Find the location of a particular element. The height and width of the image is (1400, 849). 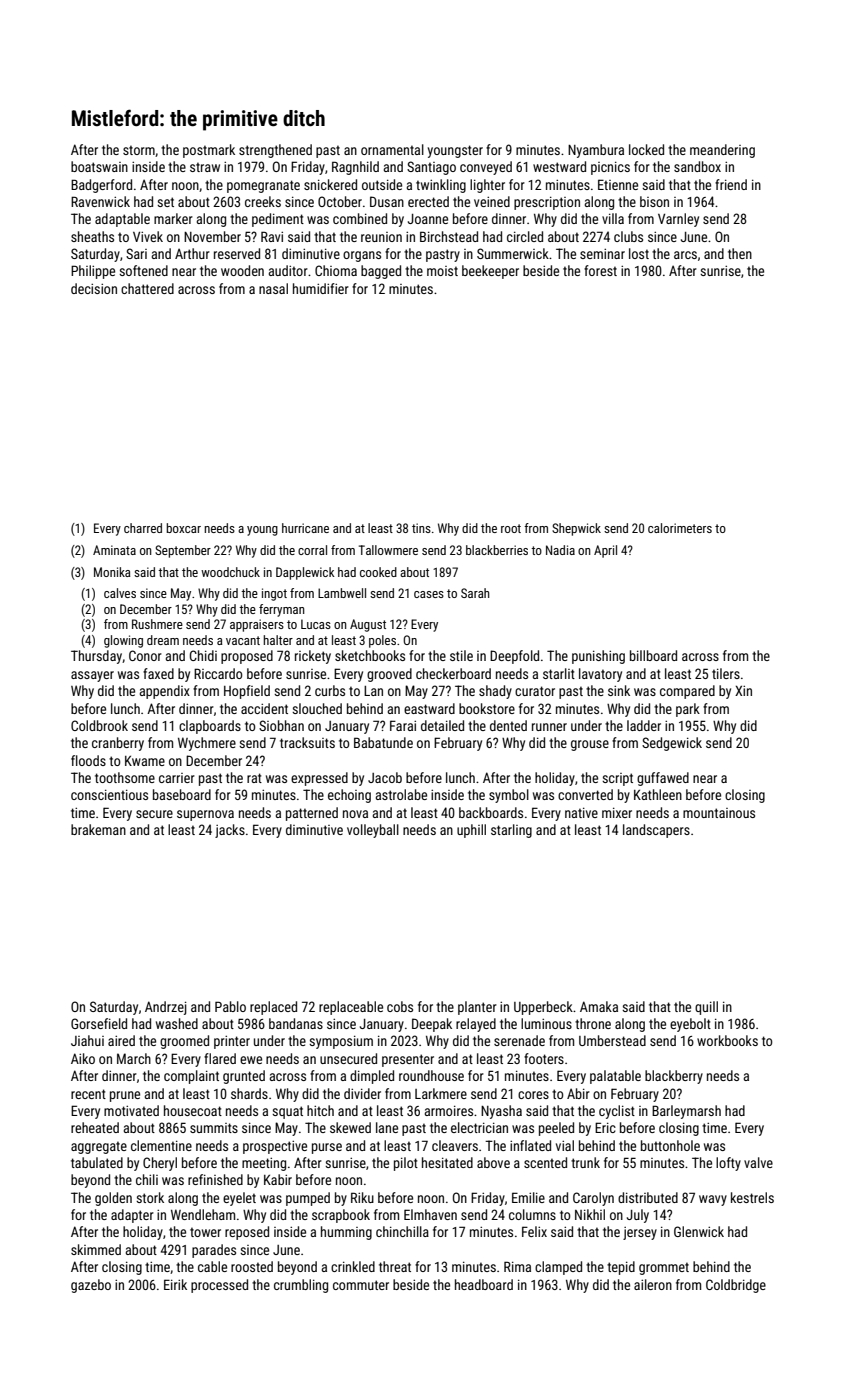

storm is located at coordinates (139, 150).
